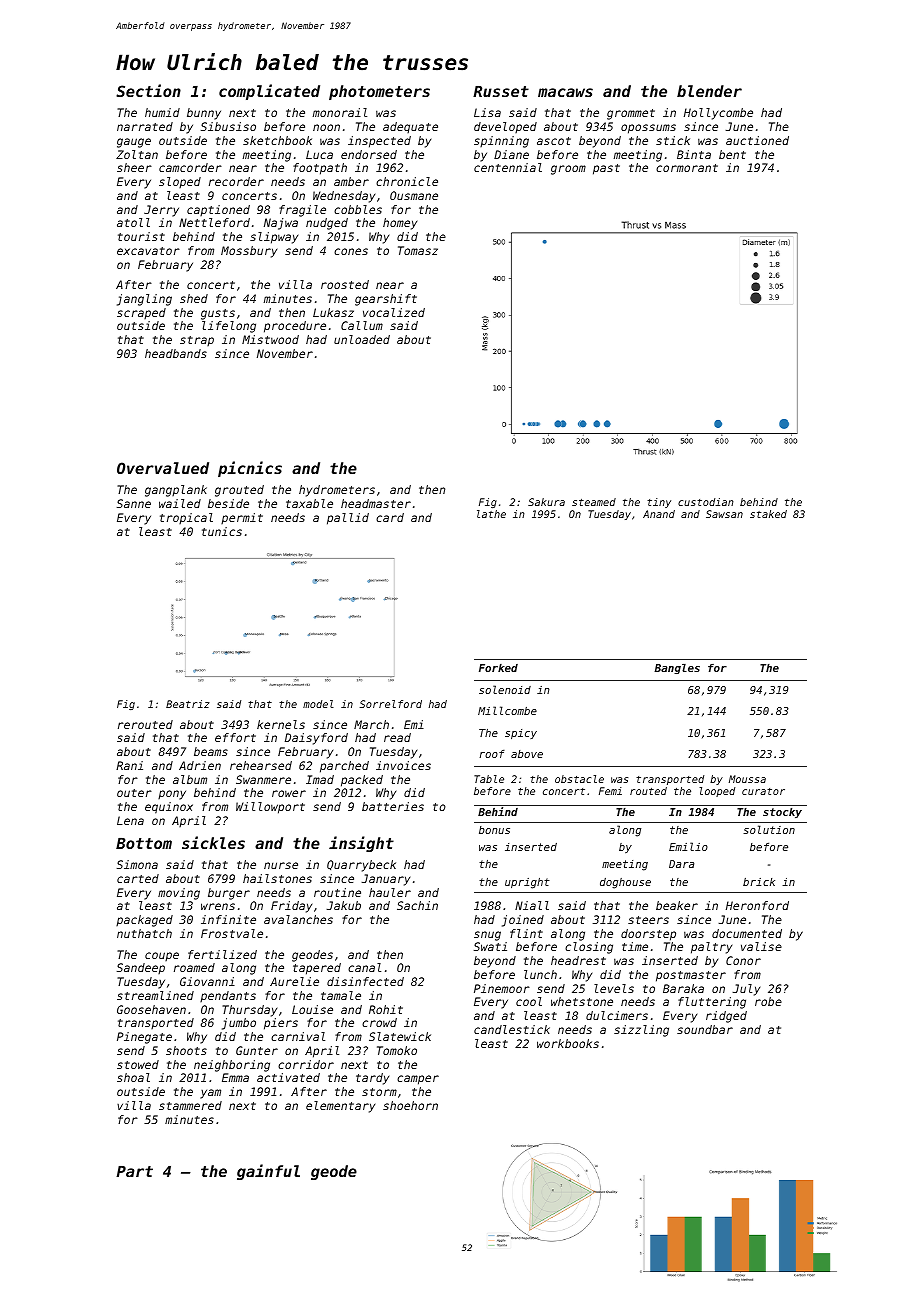  Describe the element at coordinates (393, 806) in the page. I see `batteries` at that location.
